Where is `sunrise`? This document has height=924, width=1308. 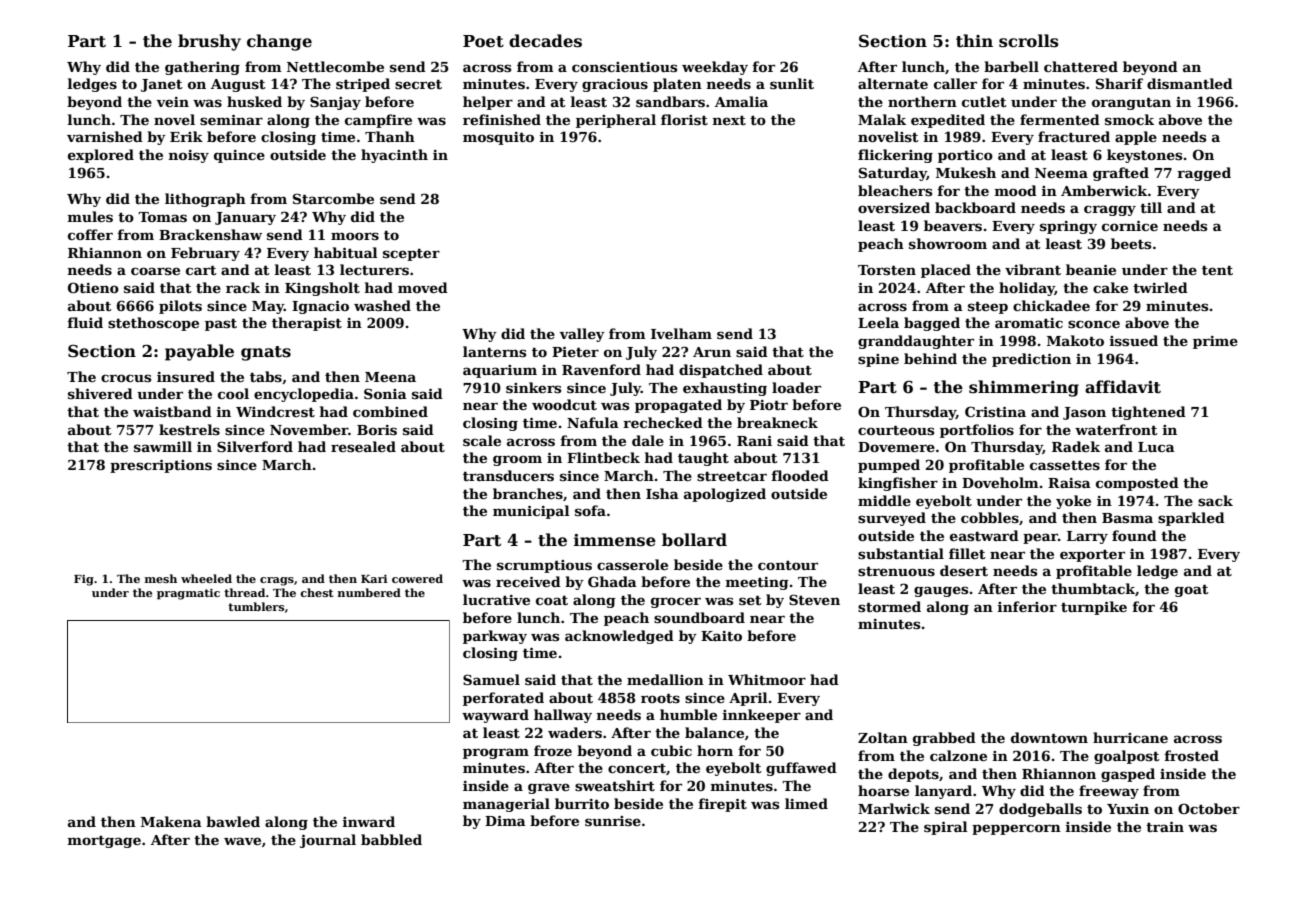
sunrise is located at coordinates (613, 821).
